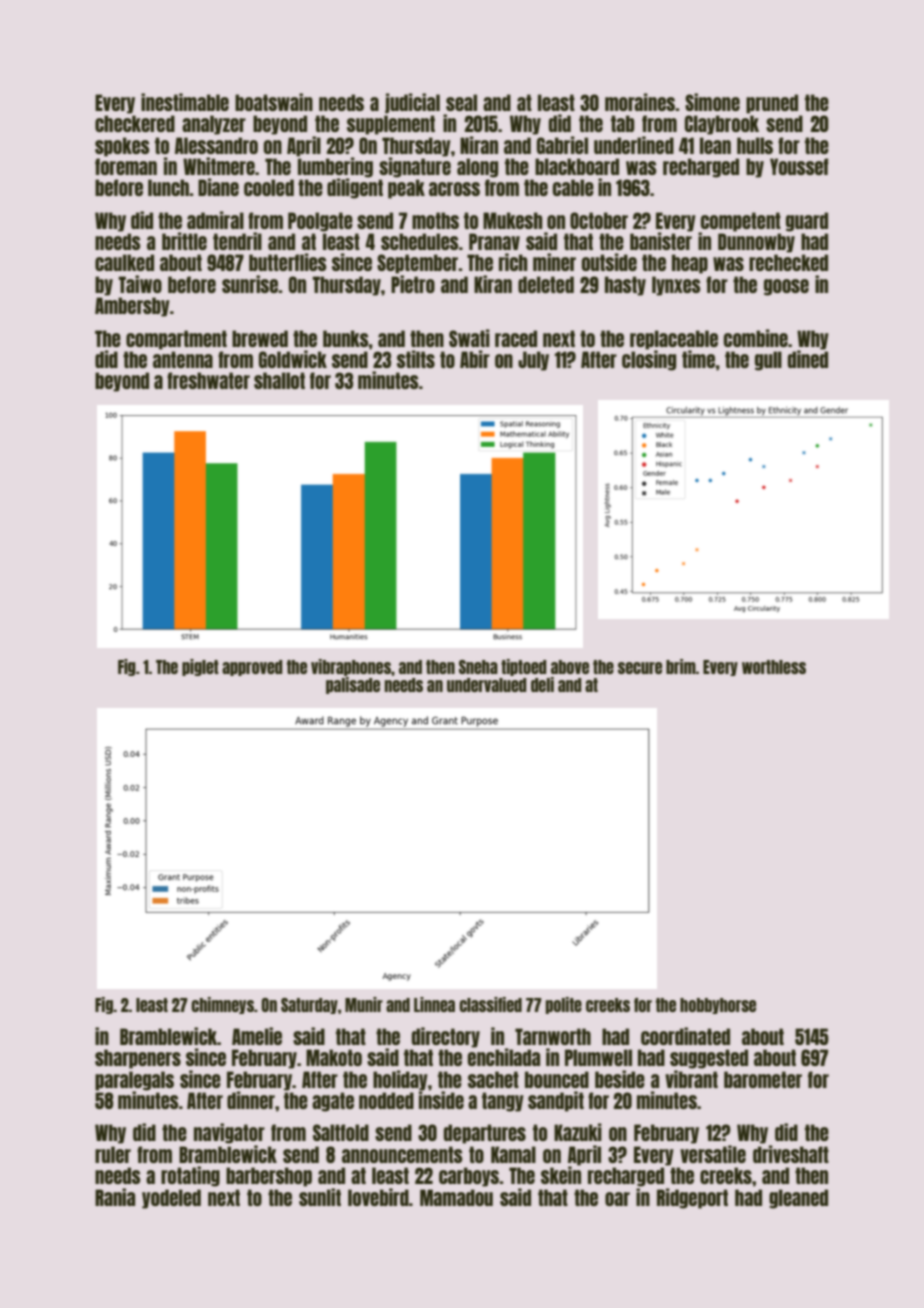  What do you see at coordinates (756, 243) in the screenshot?
I see `Dunnowby` at bounding box center [756, 243].
